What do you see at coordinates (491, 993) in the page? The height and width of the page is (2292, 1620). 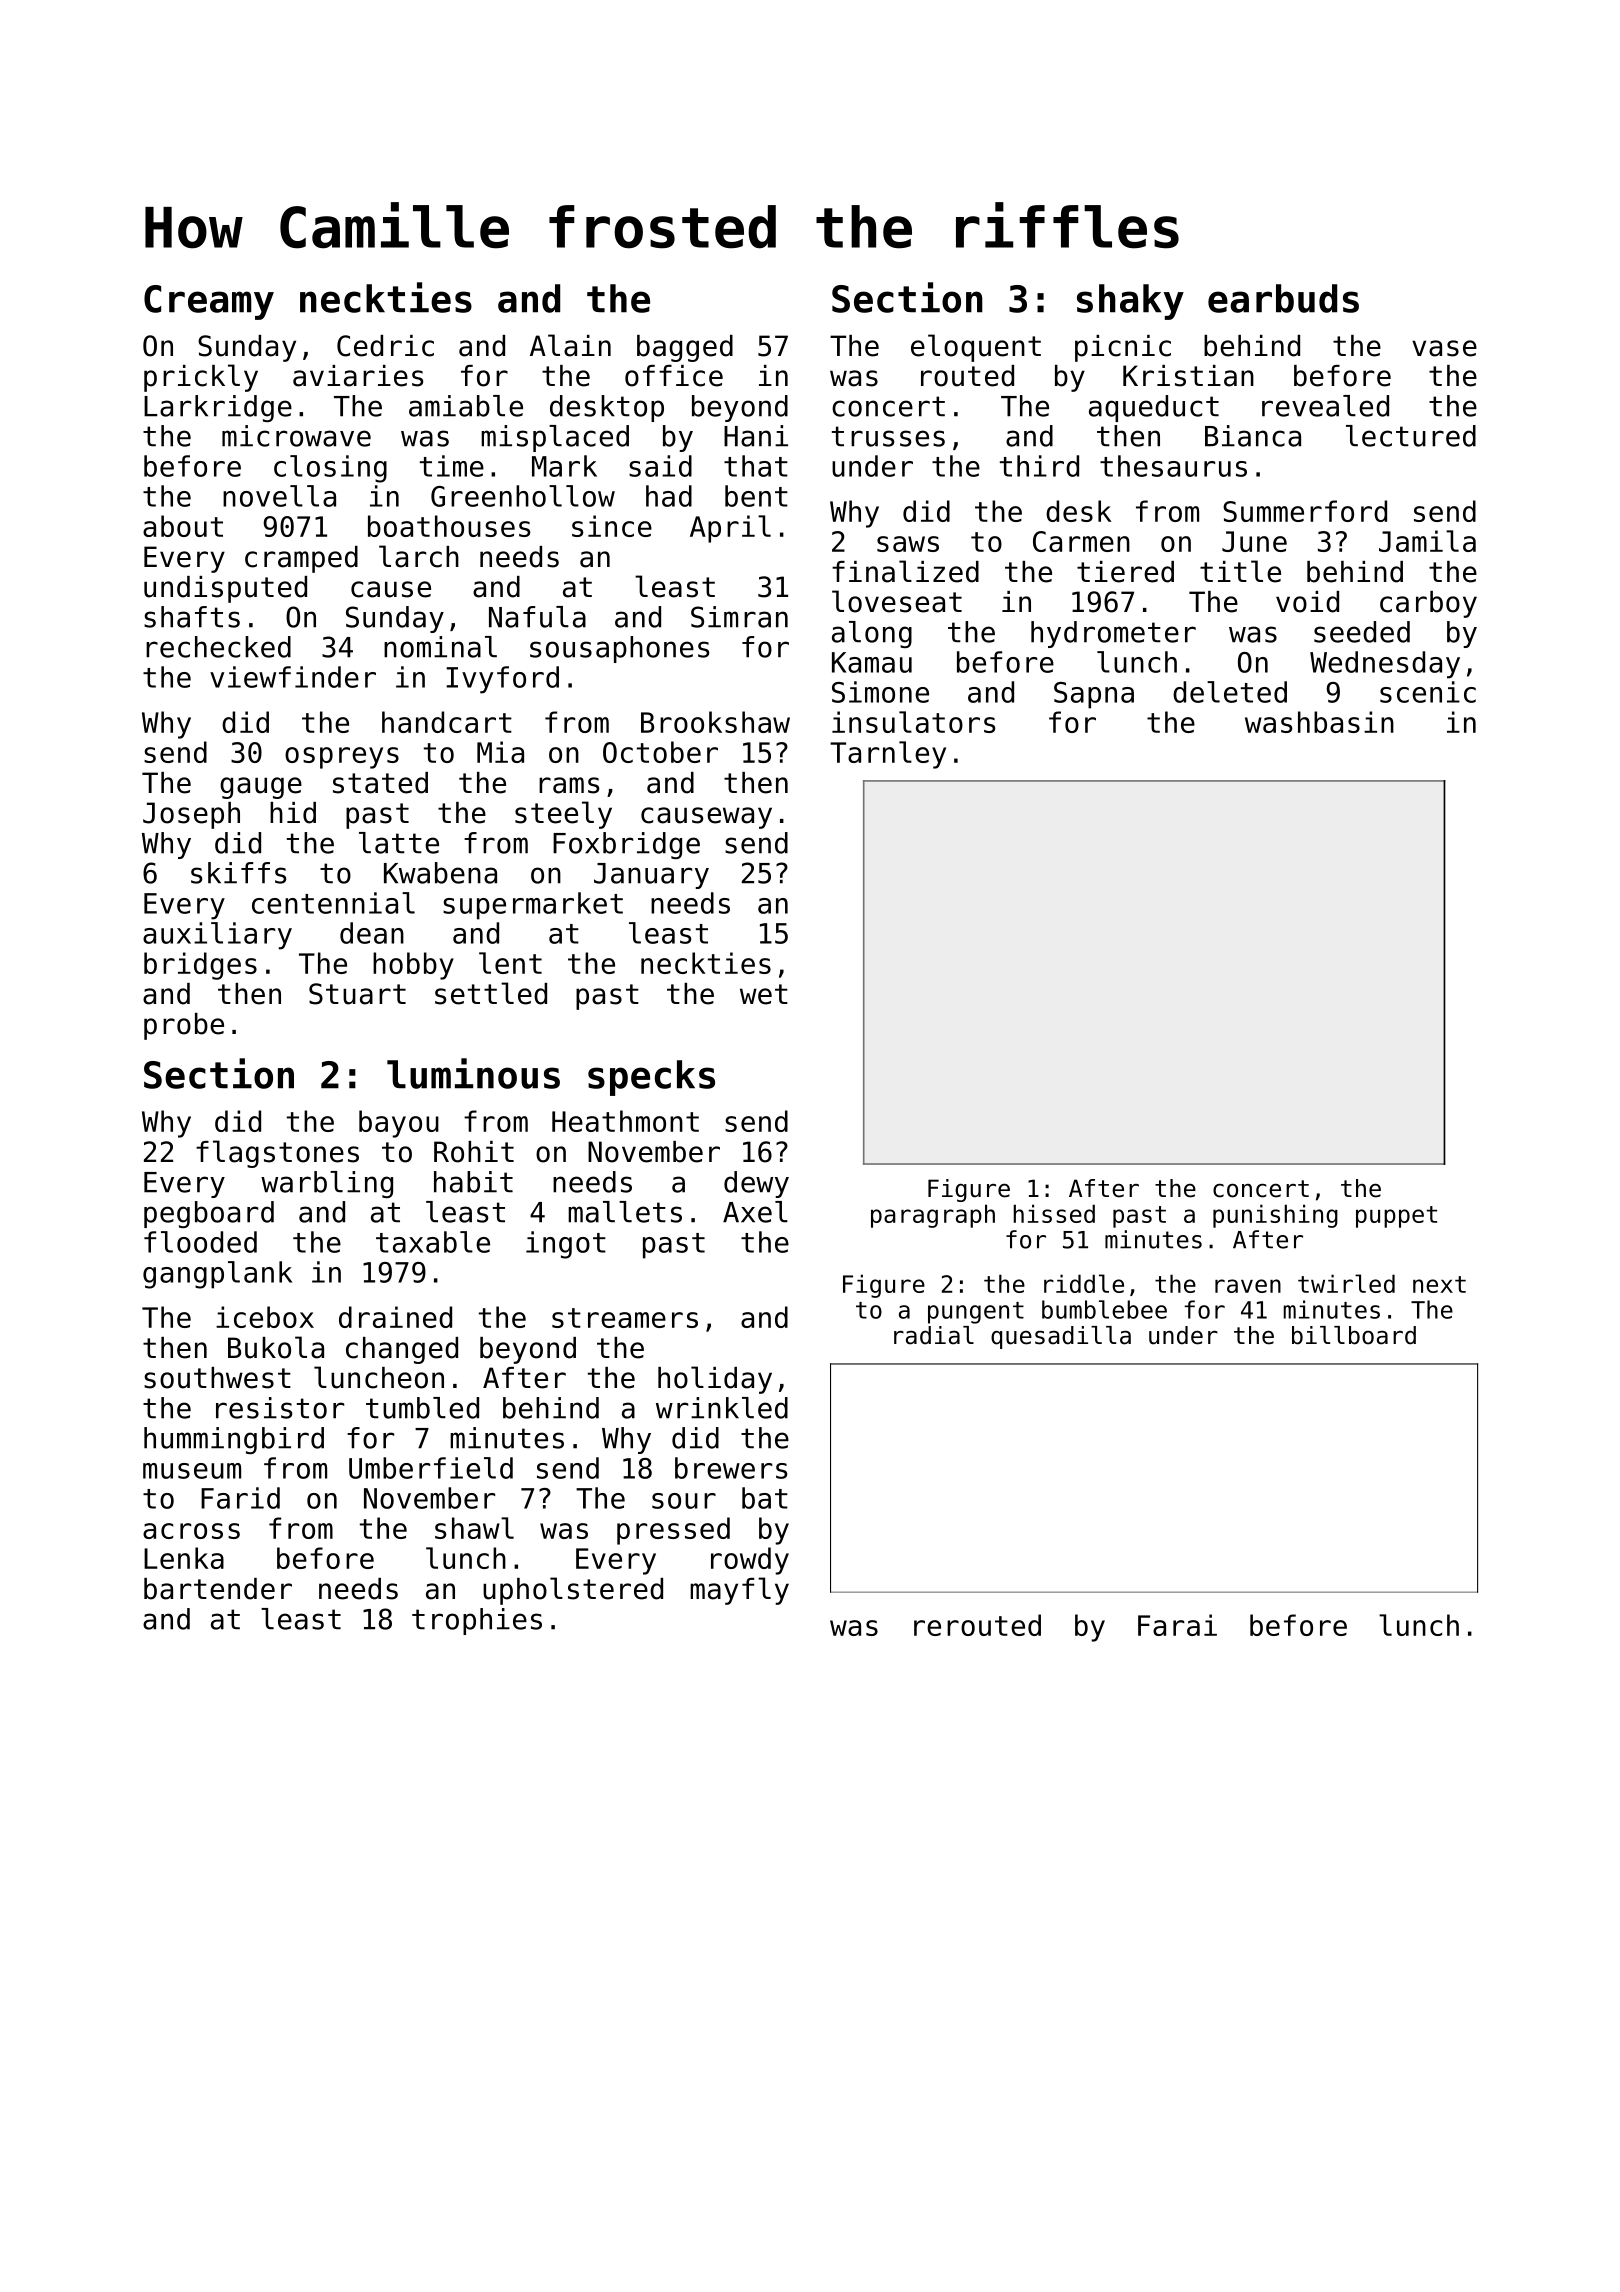 I see `settled` at bounding box center [491, 993].
